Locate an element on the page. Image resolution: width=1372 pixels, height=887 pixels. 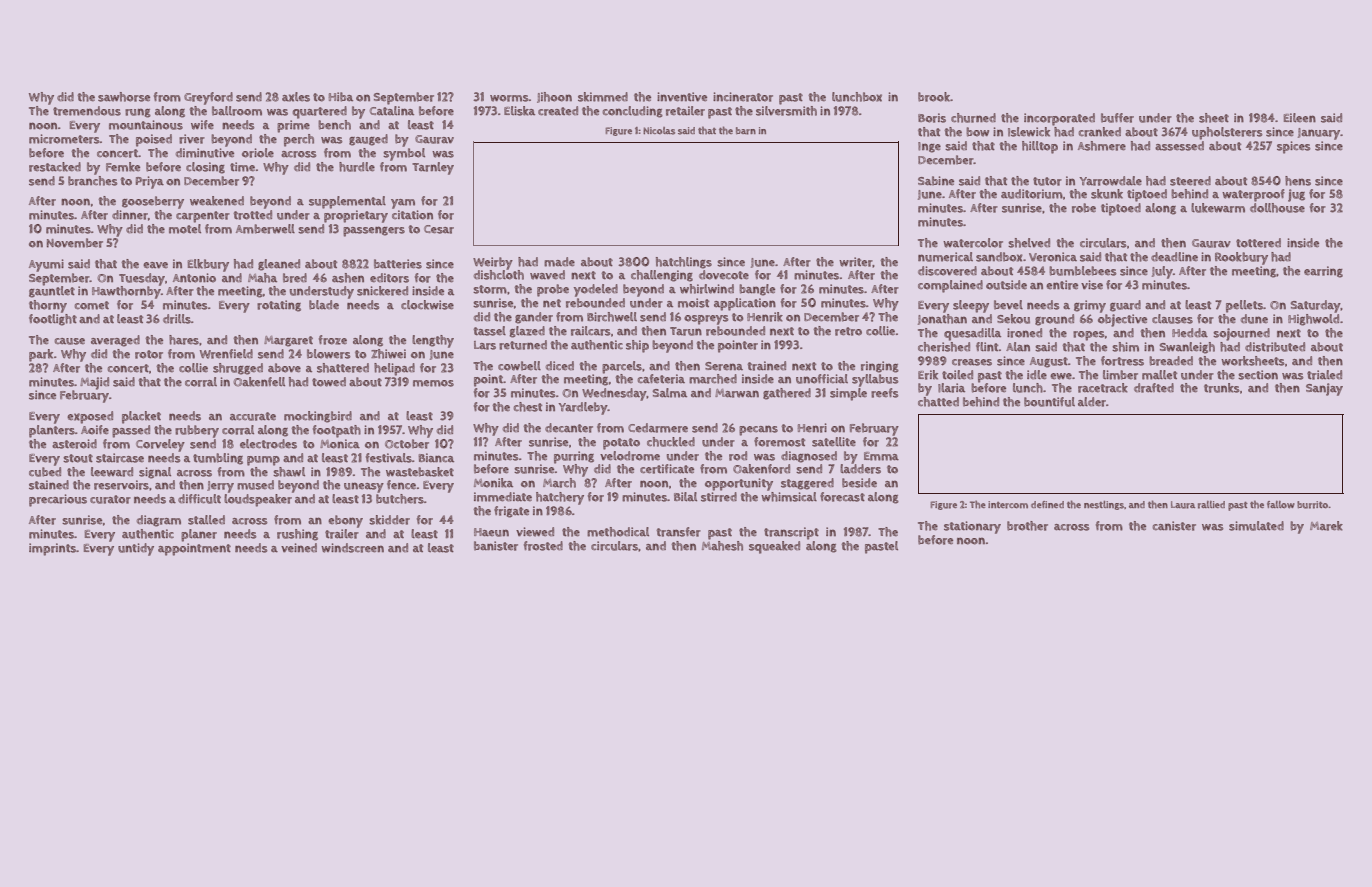
eave is located at coordinates (155, 265).
